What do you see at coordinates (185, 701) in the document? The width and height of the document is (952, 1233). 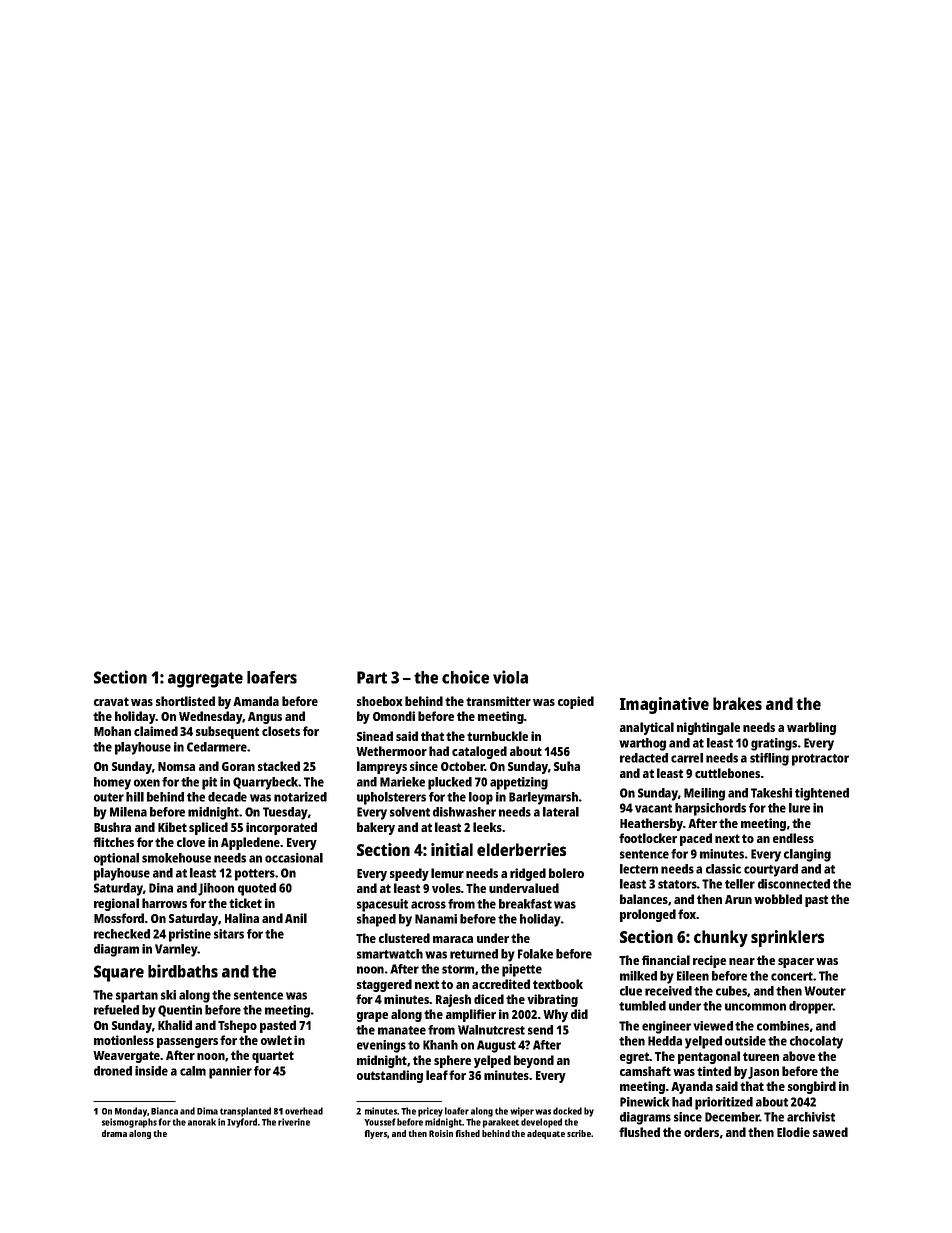 I see `shortlisted` at bounding box center [185, 701].
